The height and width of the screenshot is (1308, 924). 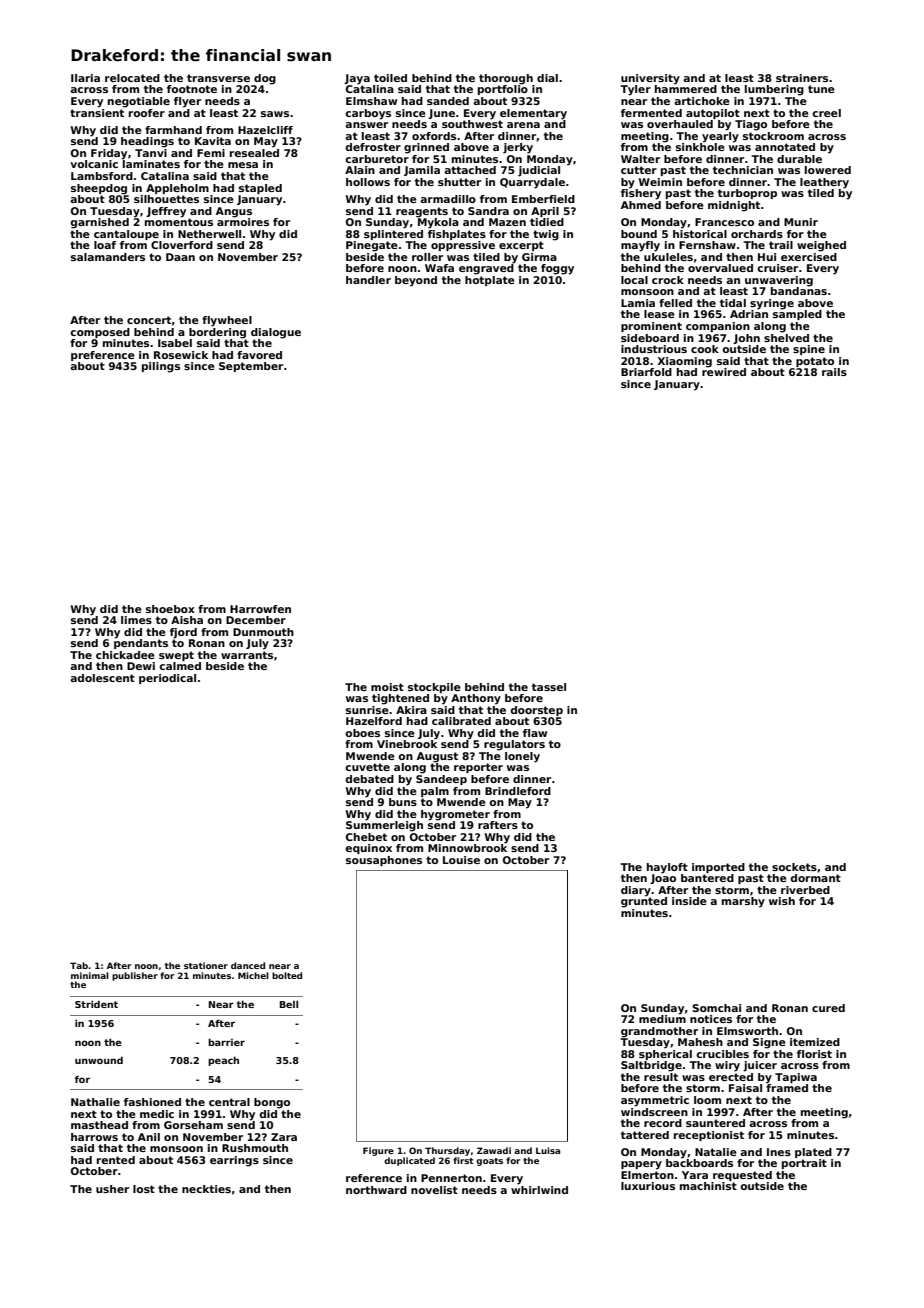 I want to click on Nathalie, so click(x=95, y=1102).
